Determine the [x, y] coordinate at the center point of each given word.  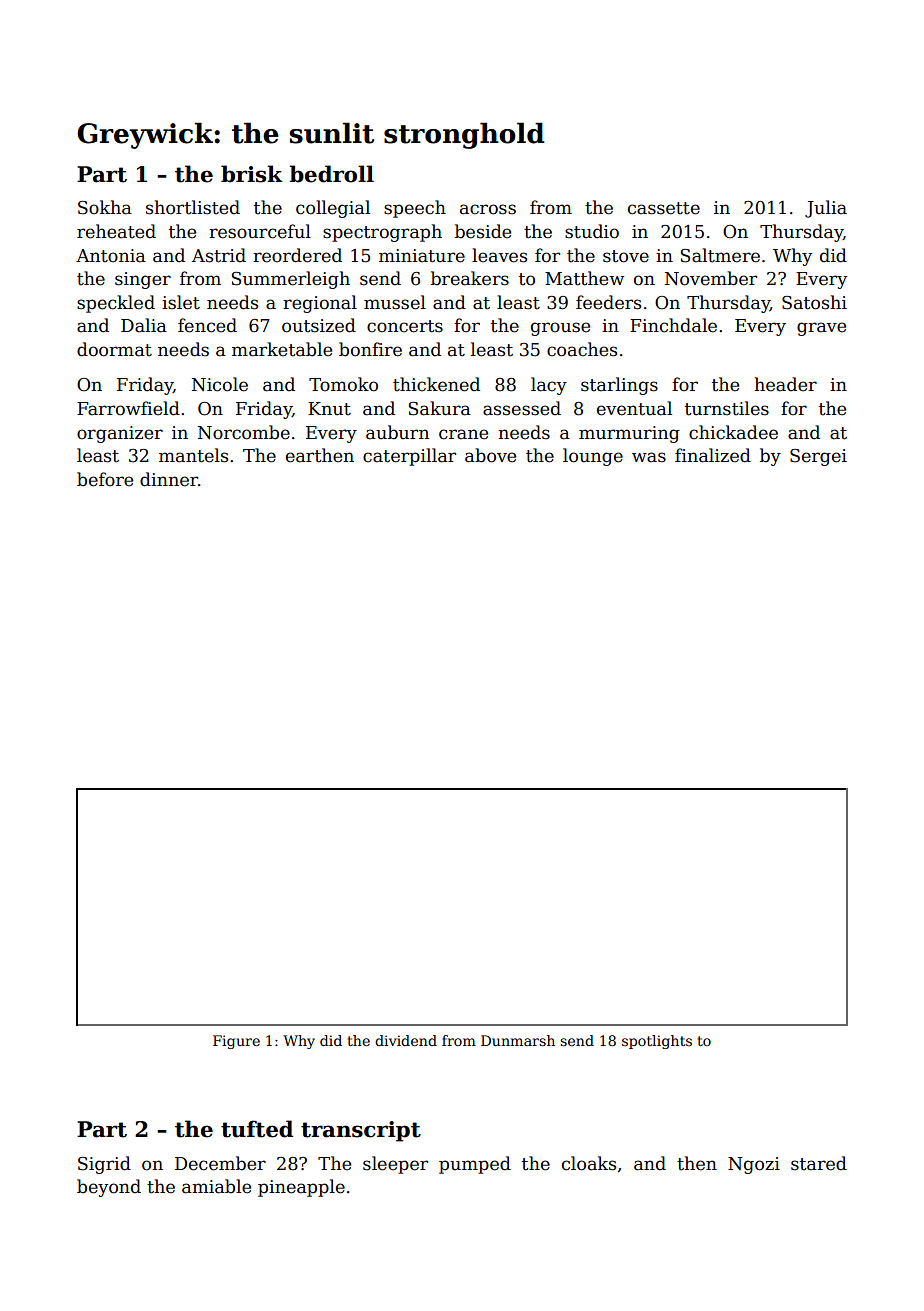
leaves [499, 255]
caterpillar [409, 457]
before [105, 479]
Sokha [105, 207]
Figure [236, 1042]
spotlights [657, 1042]
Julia [826, 209]
